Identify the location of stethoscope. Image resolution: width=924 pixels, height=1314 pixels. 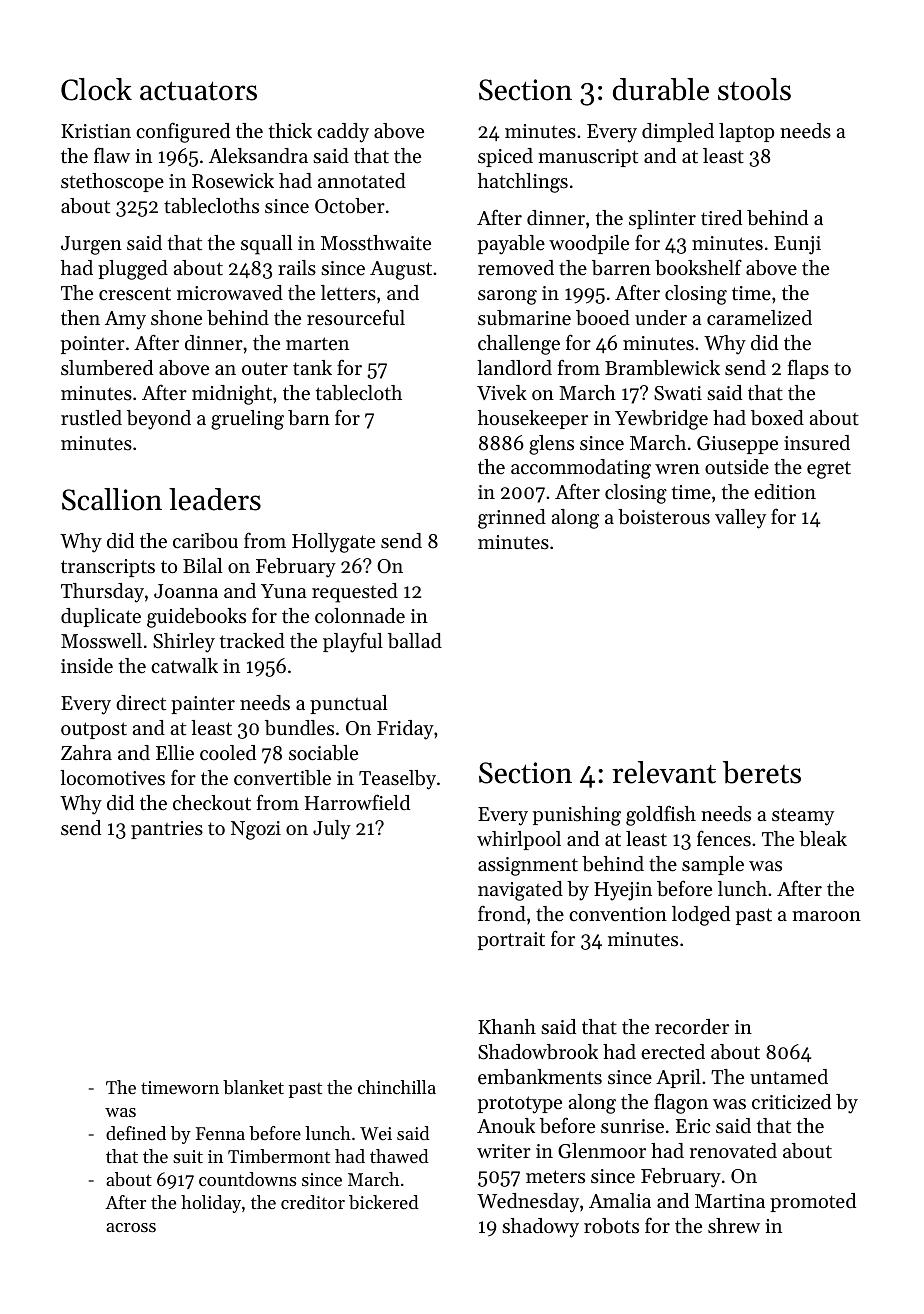
(112, 182).
